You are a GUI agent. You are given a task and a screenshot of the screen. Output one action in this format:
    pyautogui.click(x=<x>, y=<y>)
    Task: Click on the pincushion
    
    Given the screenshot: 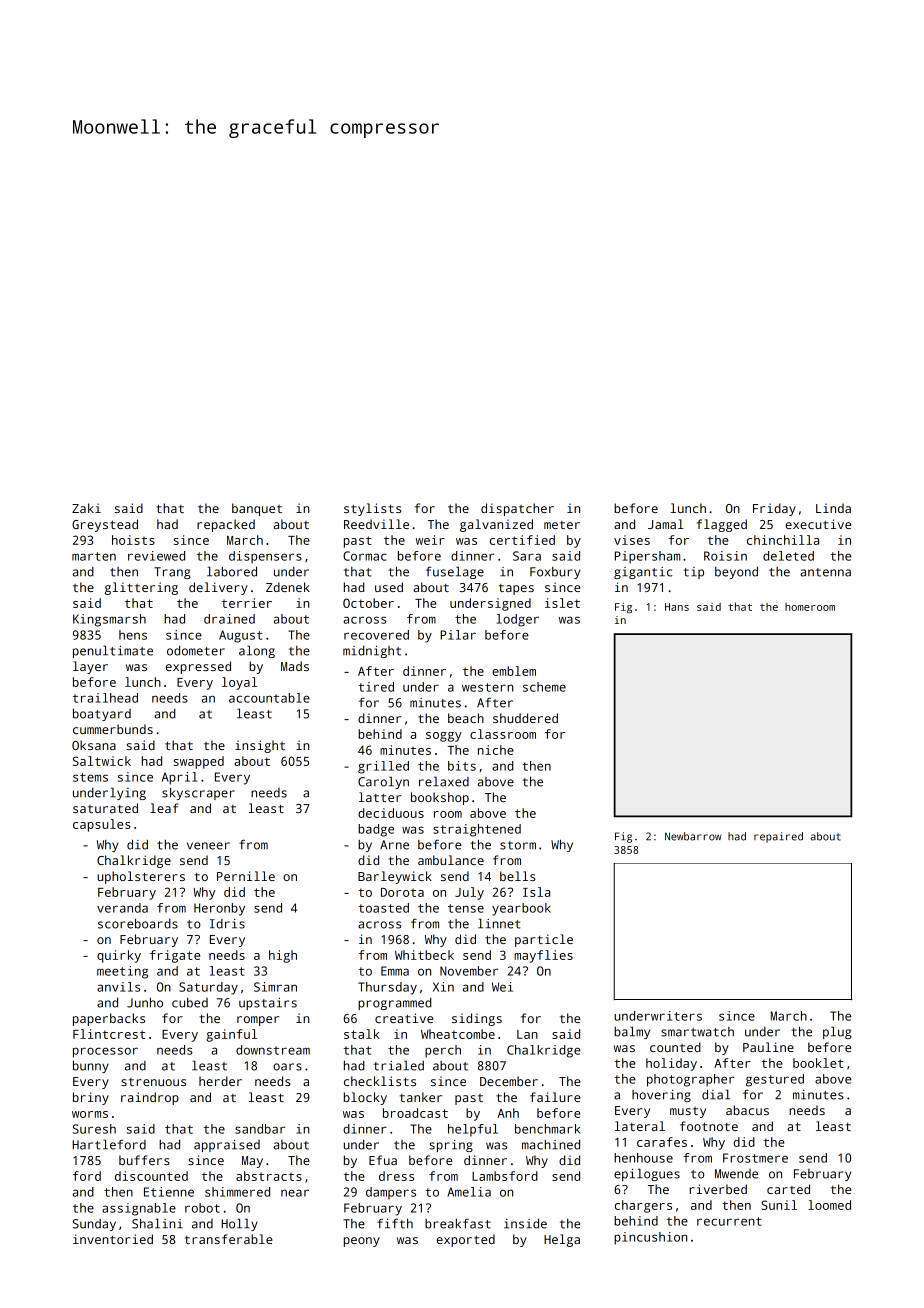 What is the action you would take?
    pyautogui.click(x=650, y=1238)
